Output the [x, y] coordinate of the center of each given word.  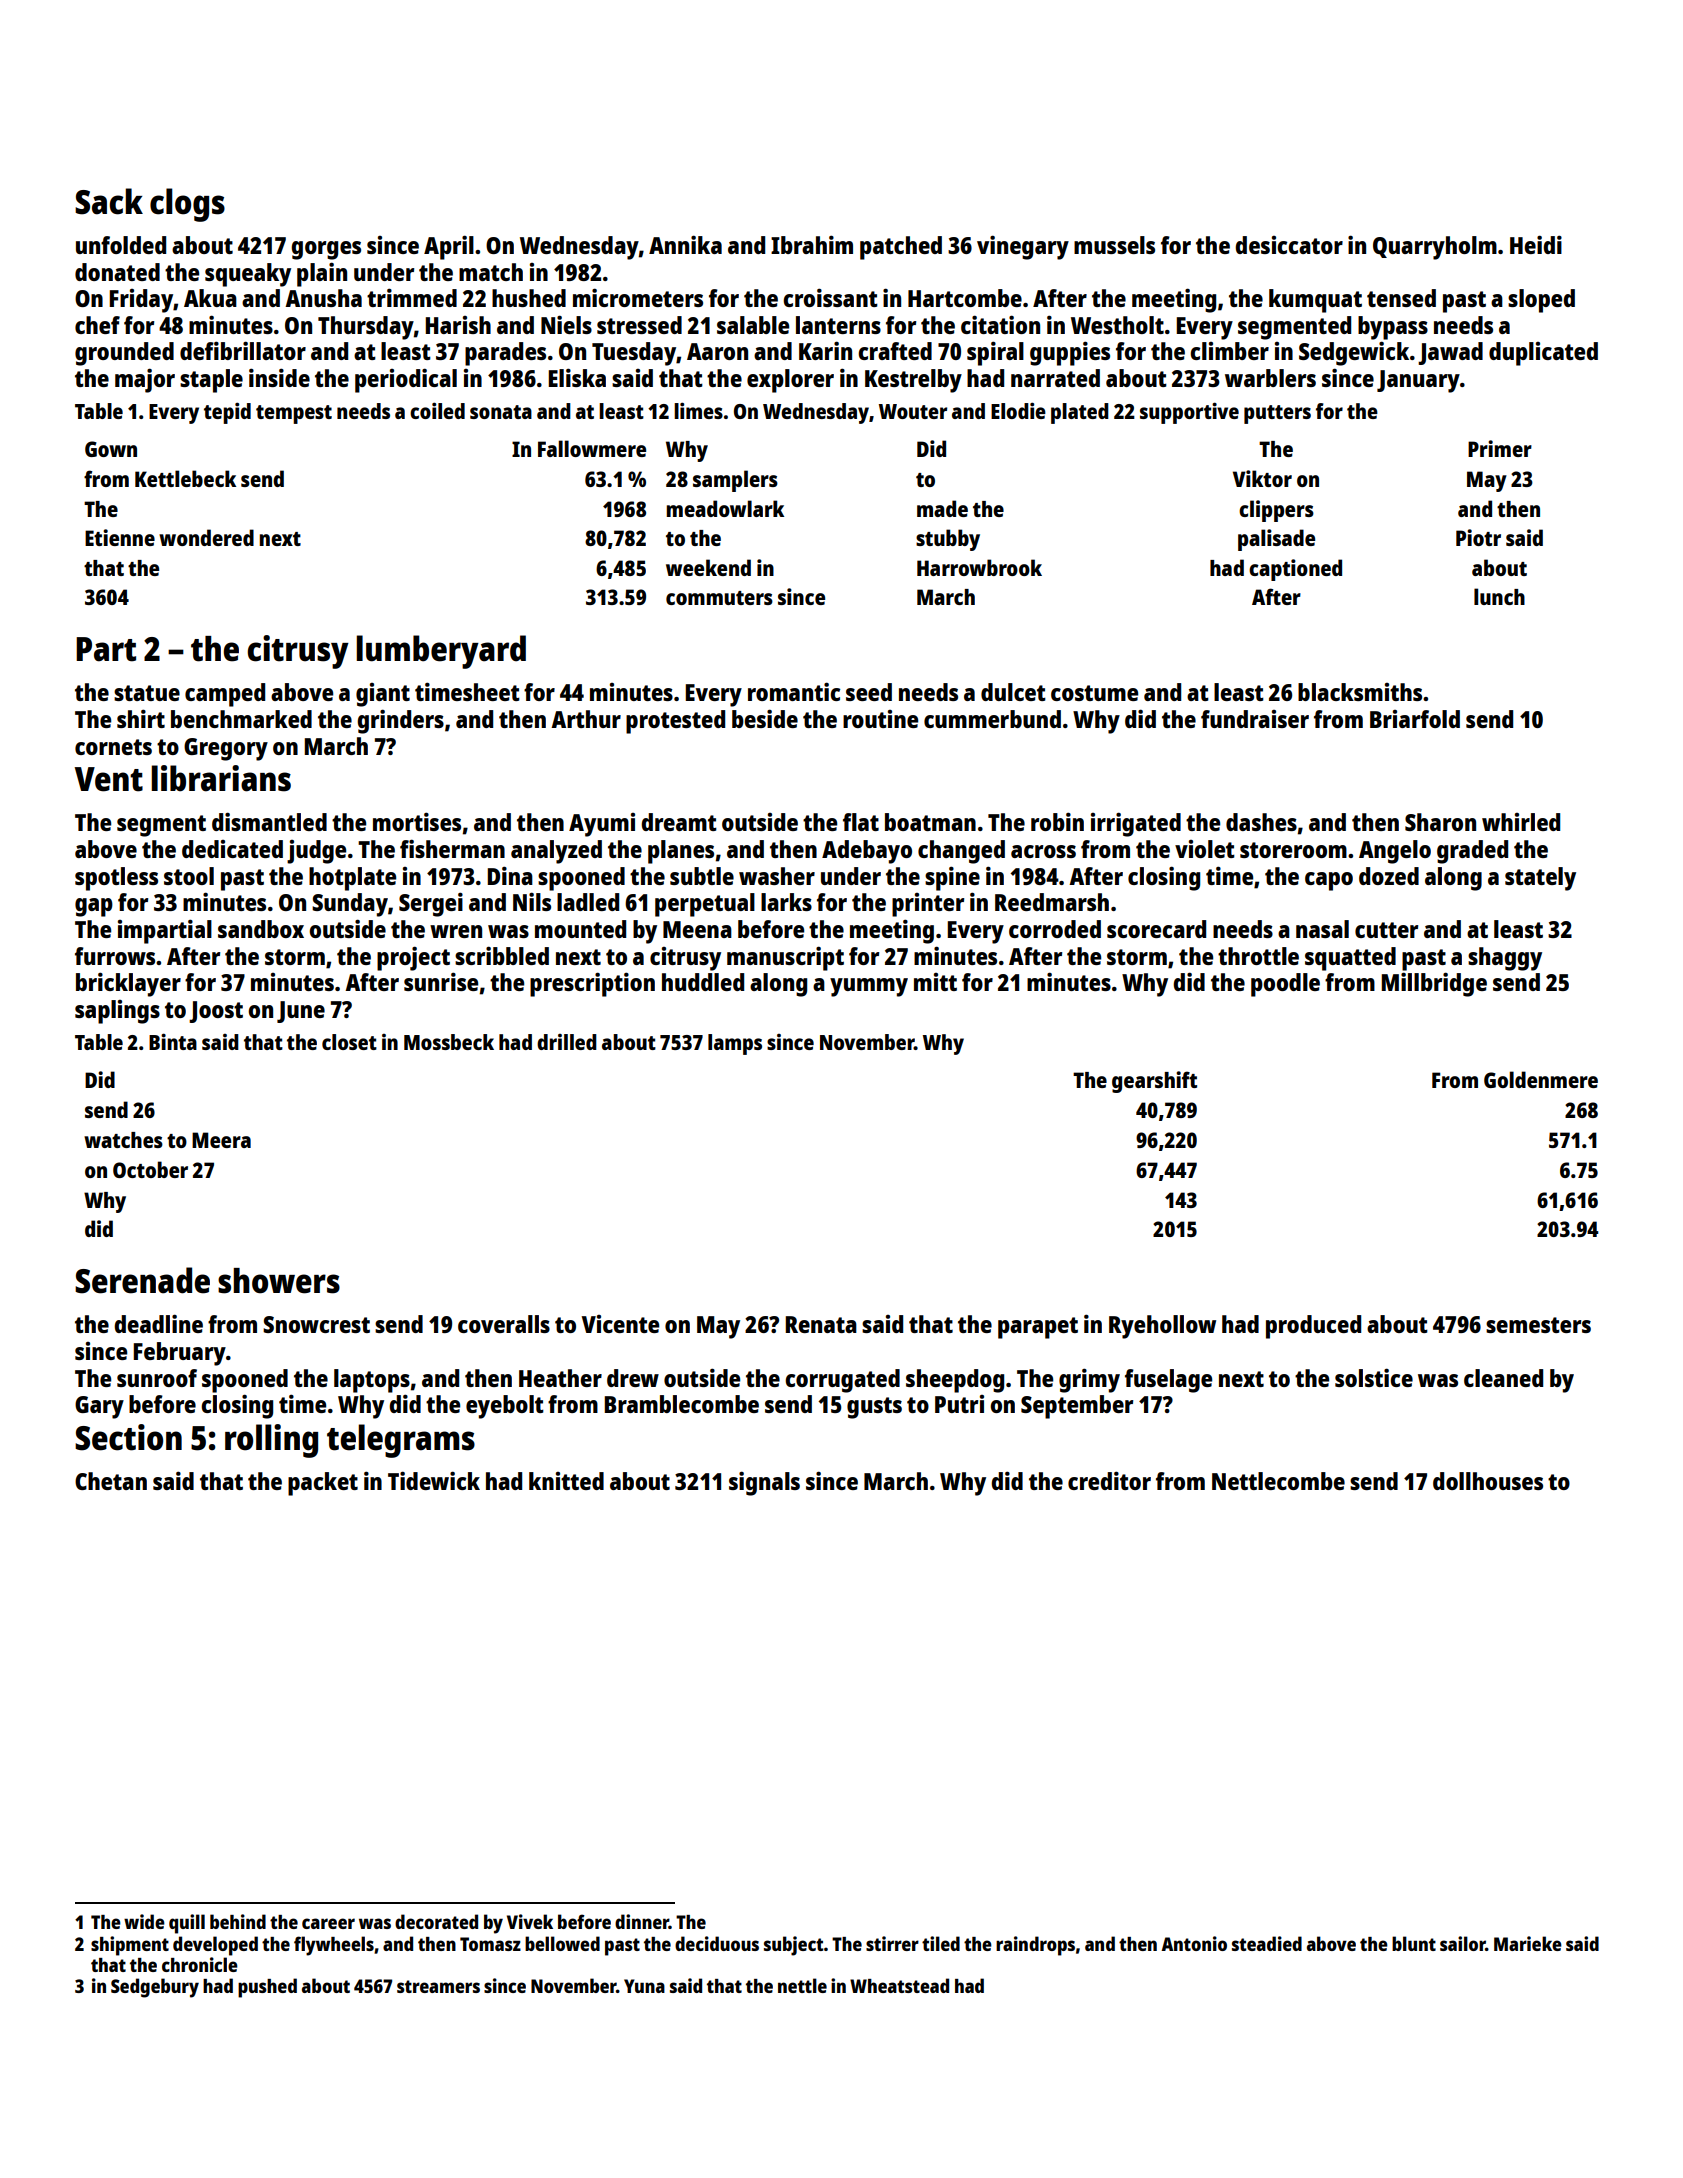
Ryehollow [1162, 1327]
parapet [1038, 1328]
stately [1540, 879]
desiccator [1289, 245]
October [150, 1169]
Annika [685, 244]
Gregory [226, 749]
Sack [109, 201]
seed [869, 692]
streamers [438, 1986]
